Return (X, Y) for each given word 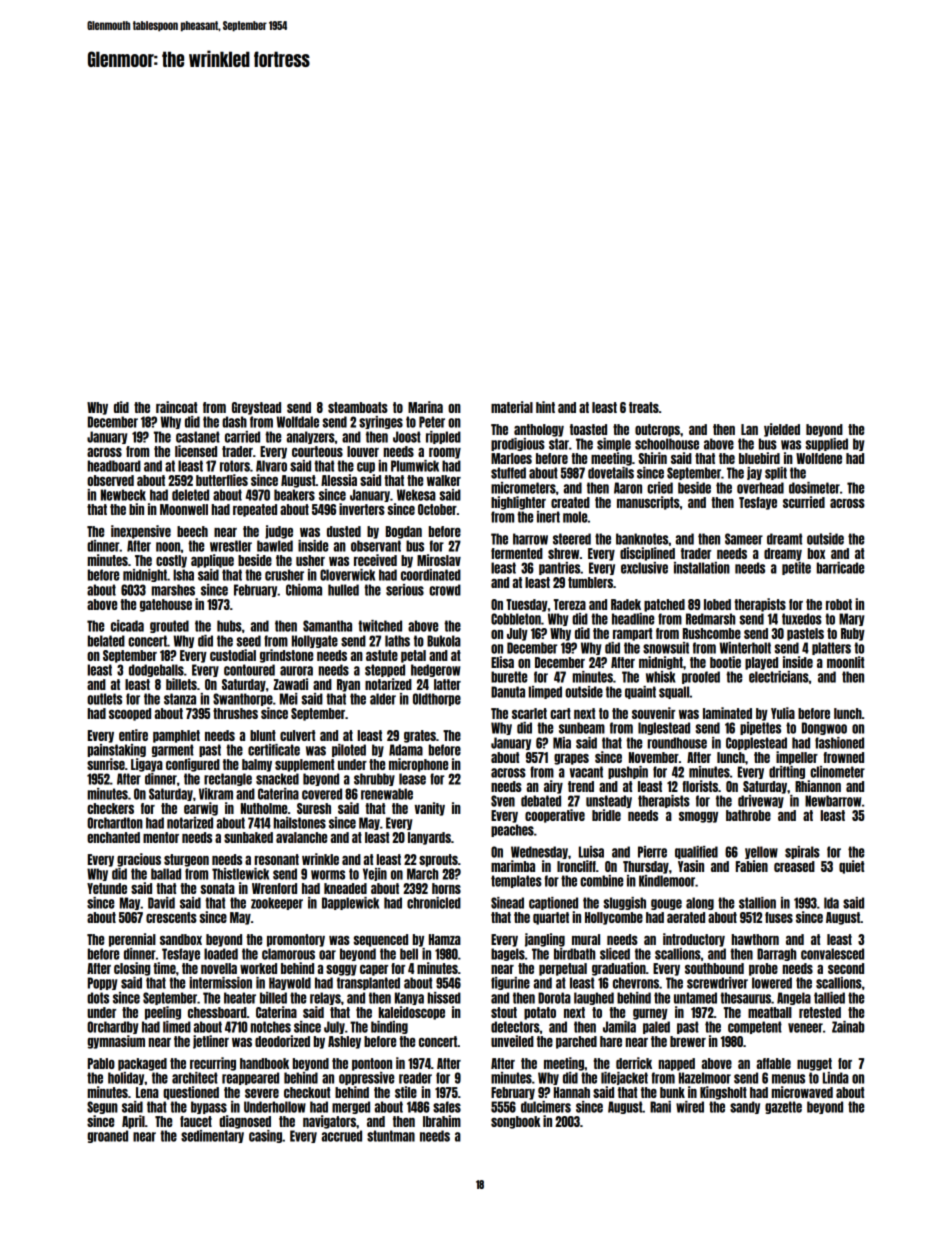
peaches (512, 830)
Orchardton (115, 823)
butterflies (222, 480)
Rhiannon (818, 786)
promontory (296, 940)
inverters (362, 509)
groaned (107, 1136)
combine (601, 881)
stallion (757, 903)
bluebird (759, 458)
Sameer (744, 539)
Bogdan (404, 532)
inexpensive (141, 532)
